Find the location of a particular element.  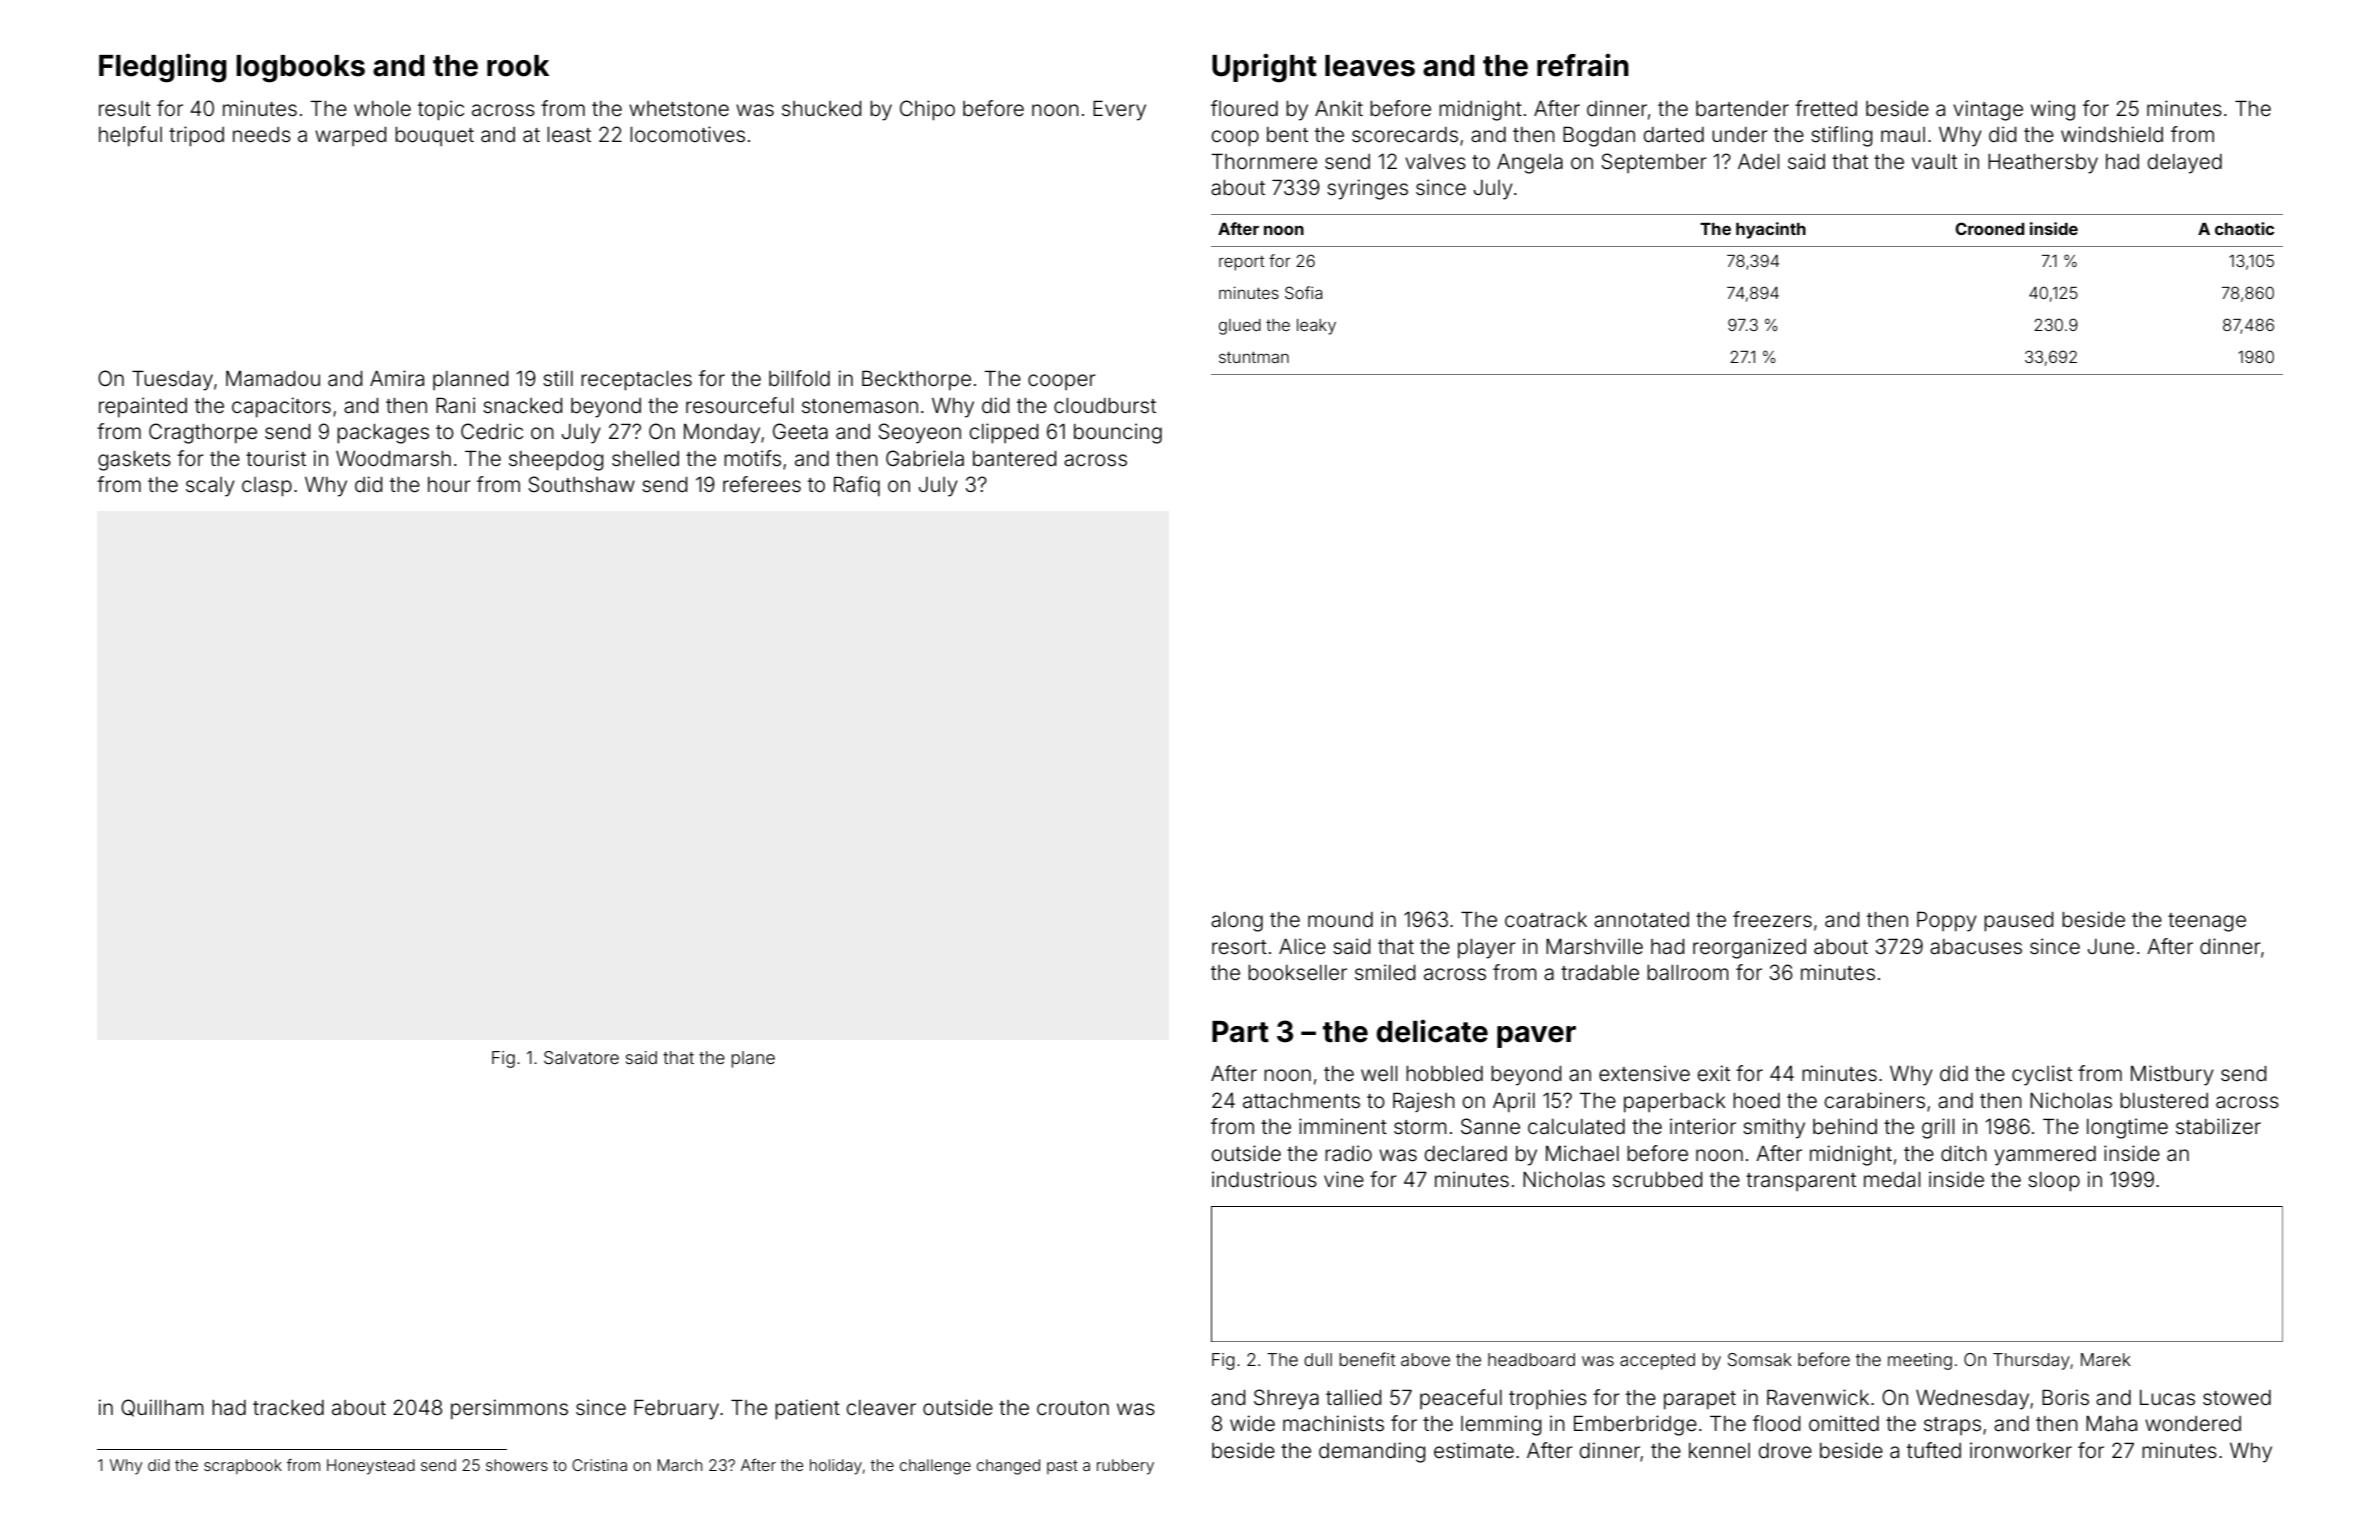

Salvatore is located at coordinates (581, 1057).
